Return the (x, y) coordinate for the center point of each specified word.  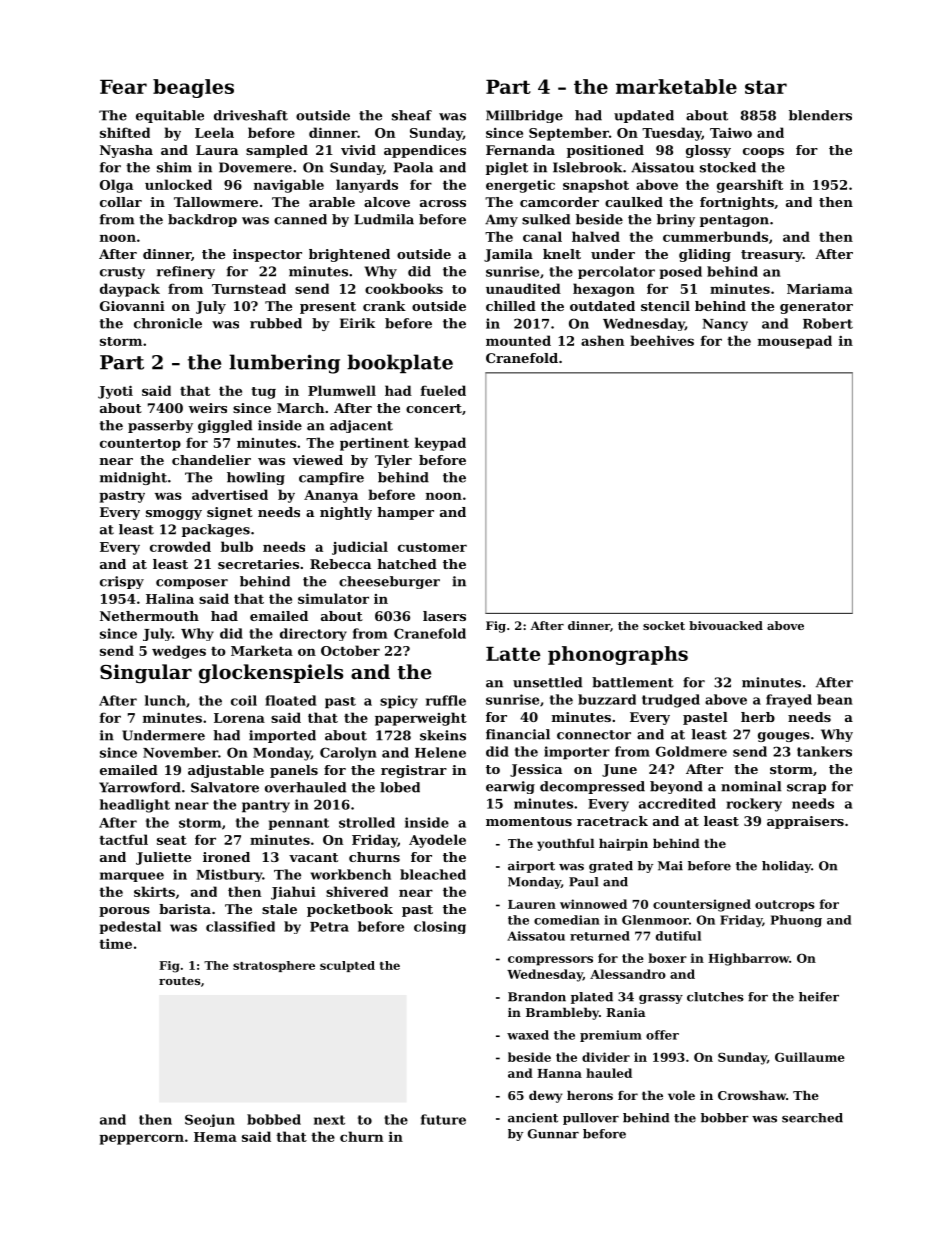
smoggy (174, 515)
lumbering (284, 364)
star (766, 87)
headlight (135, 806)
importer (577, 753)
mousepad (795, 342)
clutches (715, 997)
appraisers (805, 822)
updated (644, 116)
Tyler (393, 461)
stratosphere (274, 966)
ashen (602, 340)
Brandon (537, 997)
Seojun (210, 1120)
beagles (193, 88)
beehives (662, 340)
